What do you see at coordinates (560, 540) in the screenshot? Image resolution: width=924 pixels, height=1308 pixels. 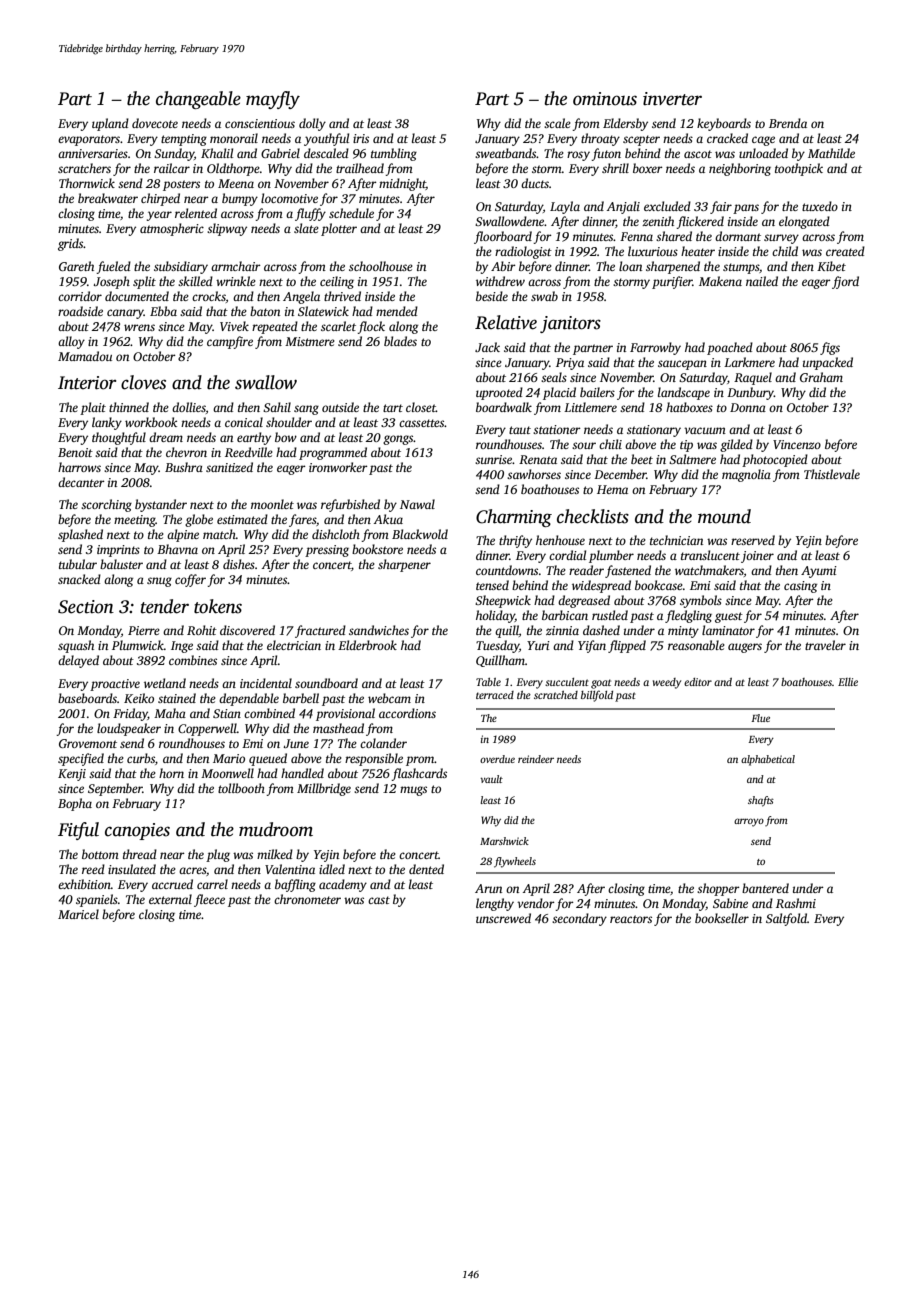 I see `henhouse` at bounding box center [560, 540].
